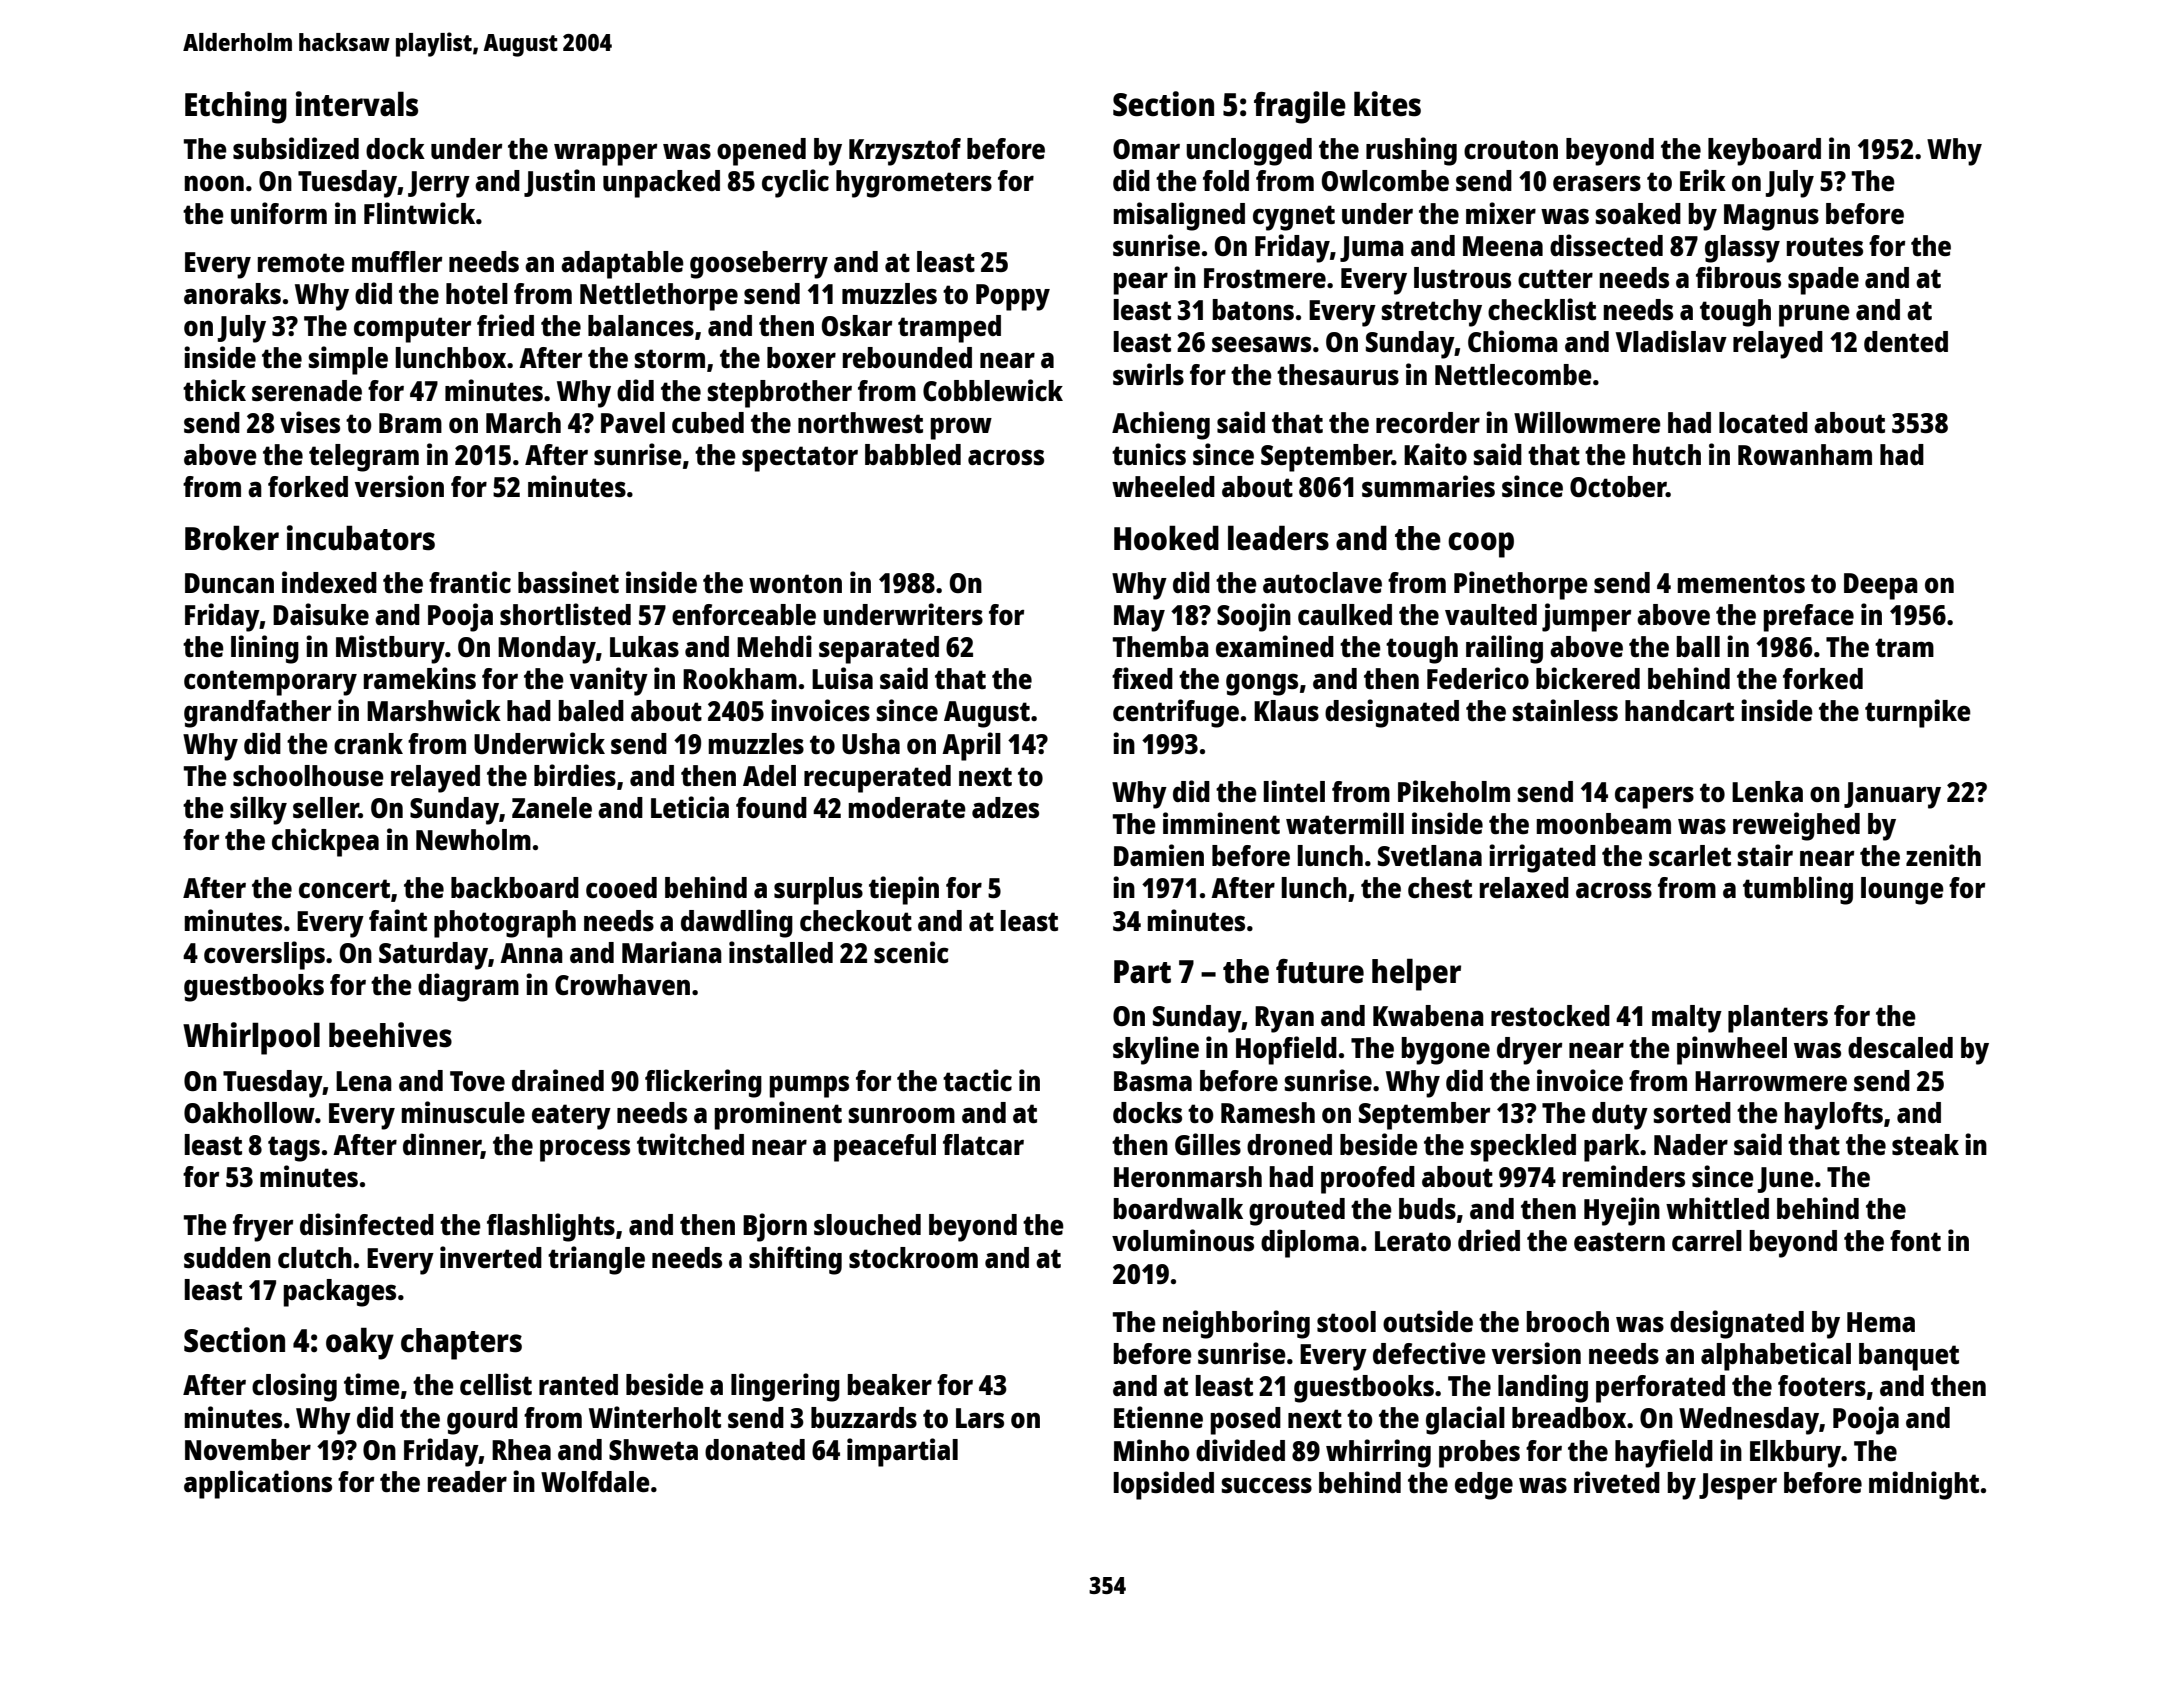 The width and height of the screenshot is (2178, 1683). What do you see at coordinates (1294, 218) in the screenshot?
I see `cygnet` at bounding box center [1294, 218].
